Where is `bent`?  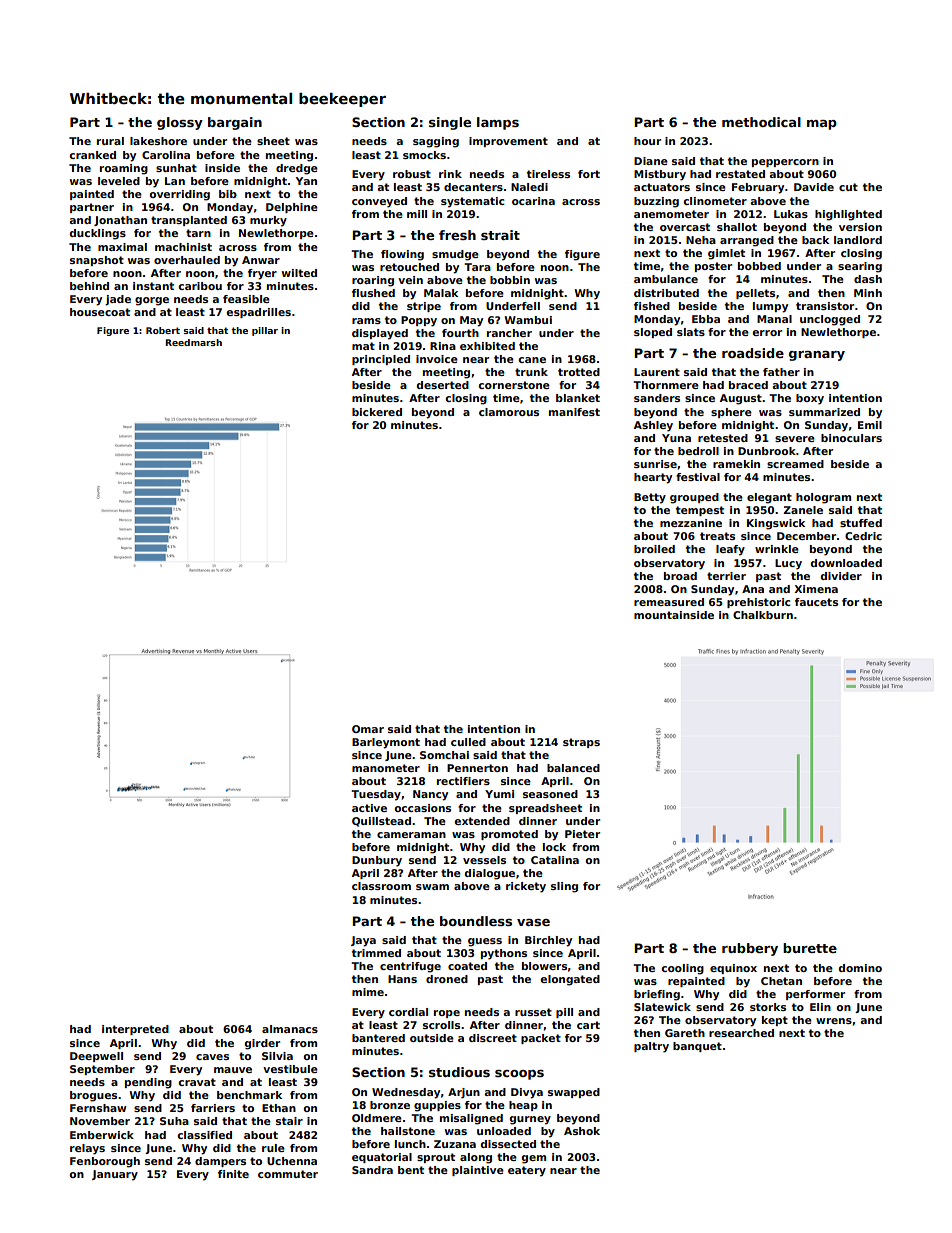 bent is located at coordinates (411, 1170).
